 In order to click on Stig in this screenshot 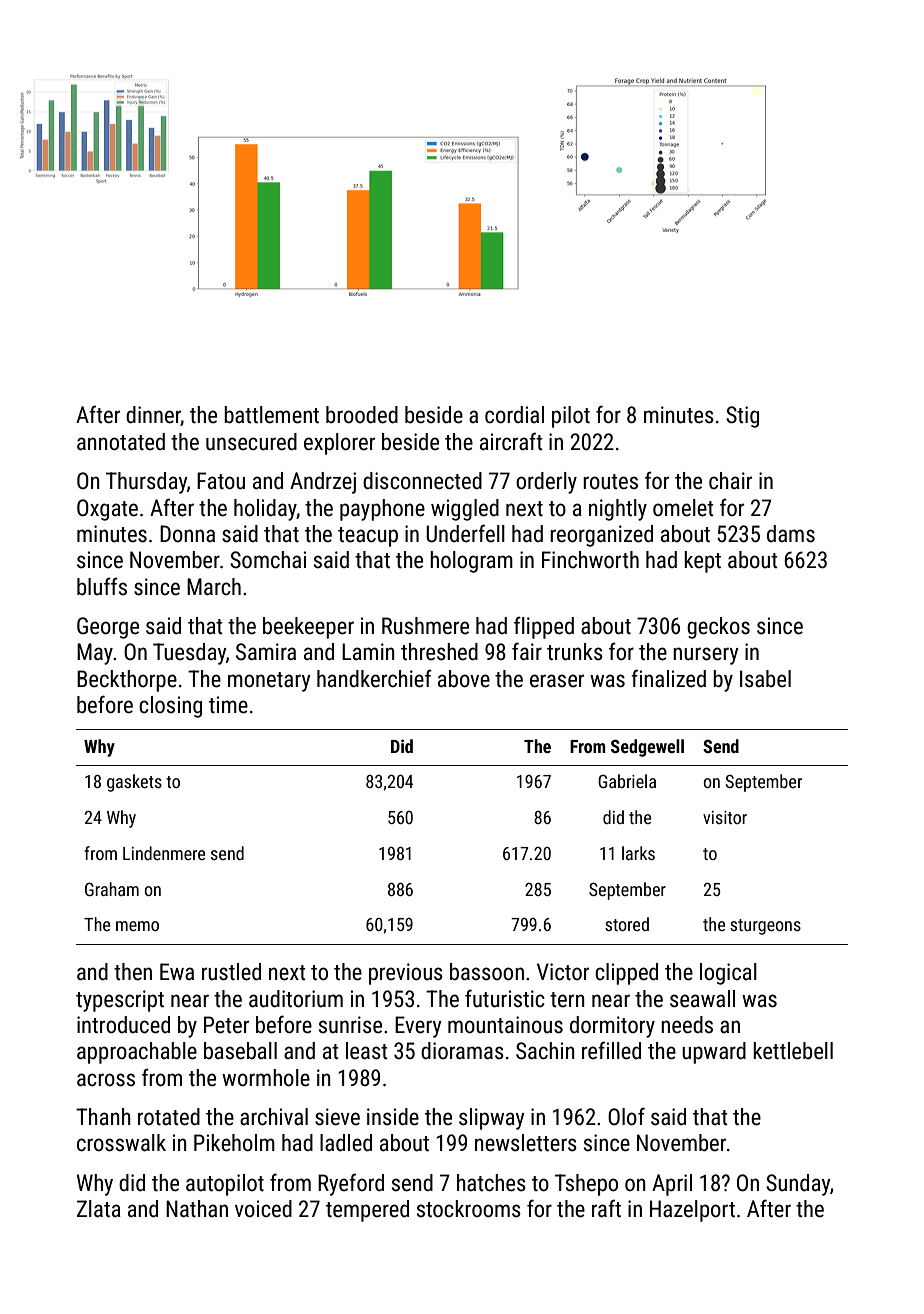, I will do `click(742, 417)`.
